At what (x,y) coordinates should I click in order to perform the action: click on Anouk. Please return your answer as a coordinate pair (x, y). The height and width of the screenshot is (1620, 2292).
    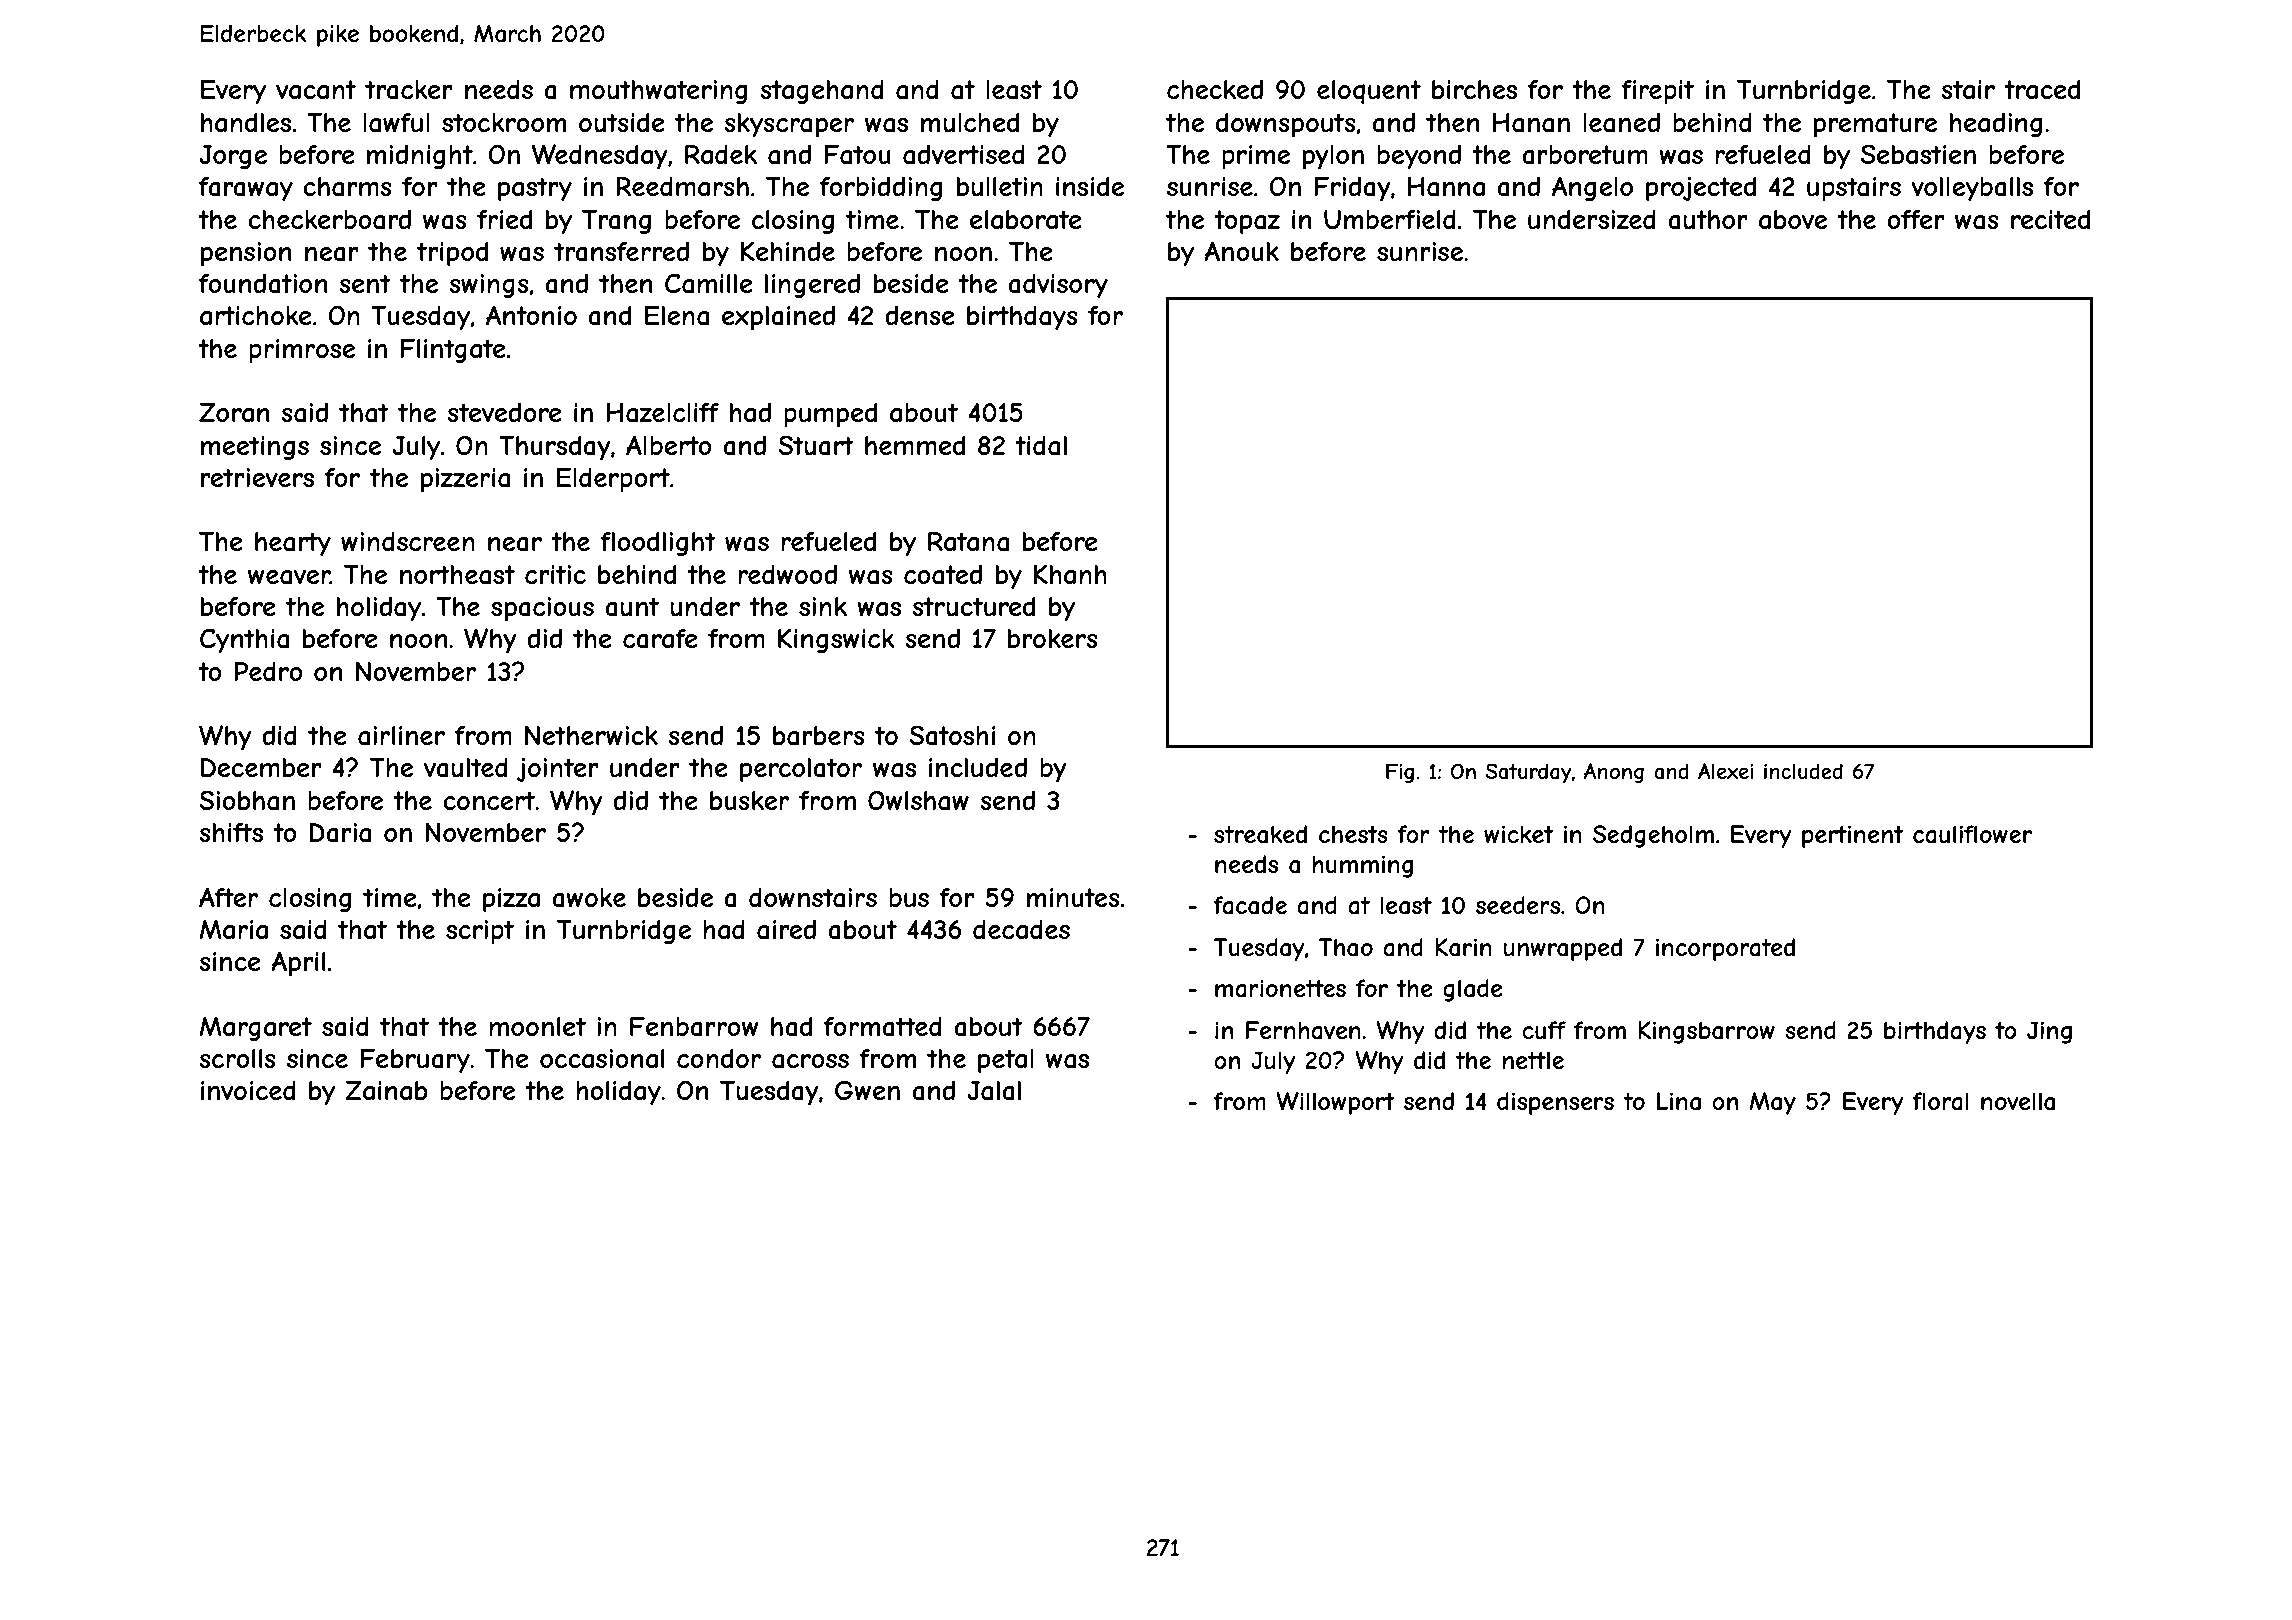
    Looking at the image, I should click on (1241, 251).
